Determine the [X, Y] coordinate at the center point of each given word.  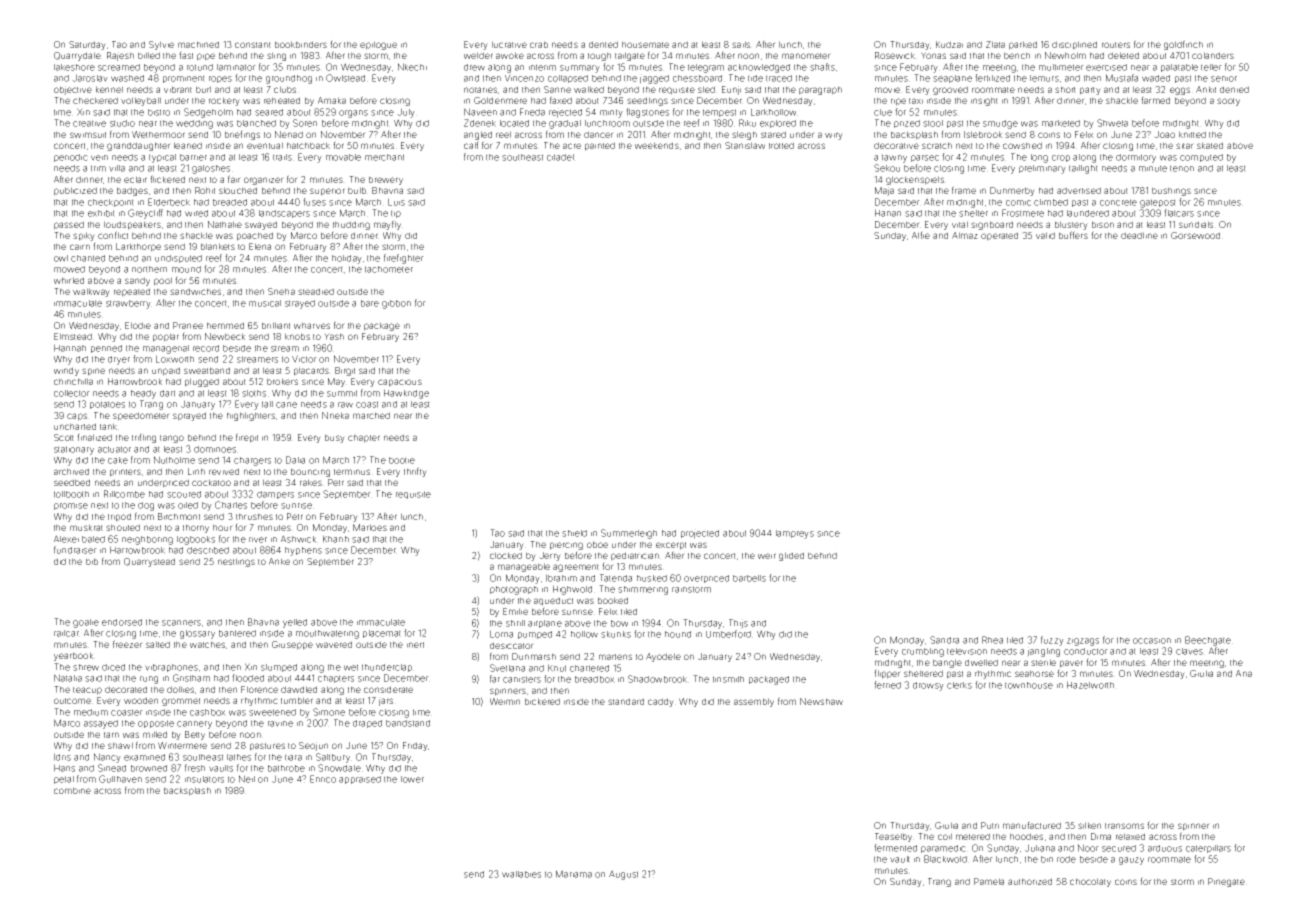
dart [167, 393]
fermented [895, 848]
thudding [351, 225]
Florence [259, 689]
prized [907, 124]
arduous [1165, 848]
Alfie [921, 235]
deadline [1139, 235]
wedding [194, 124]
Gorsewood [1195, 235]
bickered [542, 701]
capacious [400, 383]
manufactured [1032, 825]
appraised [360, 780]
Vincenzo [524, 78]
